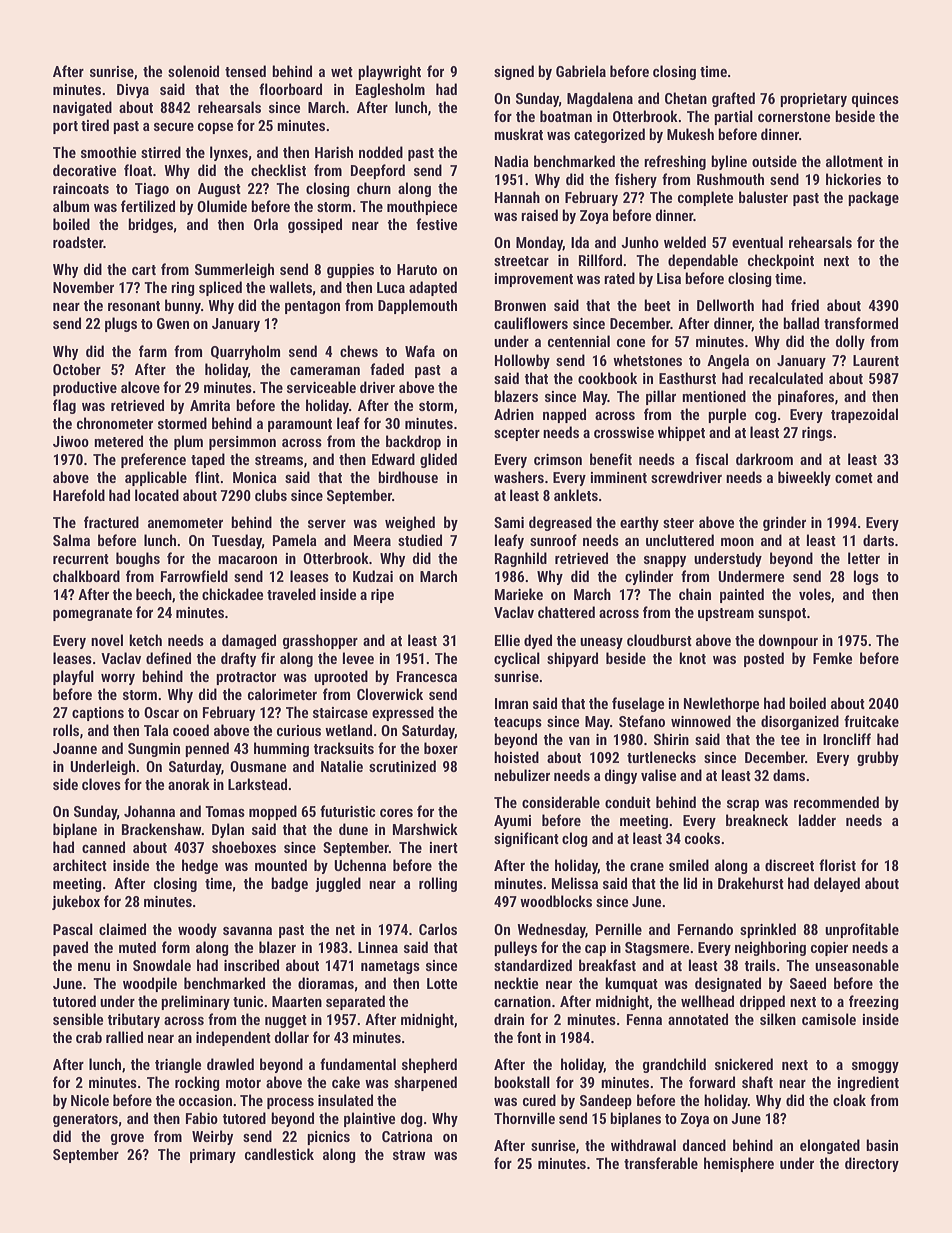  I want to click on Orla, so click(266, 224).
